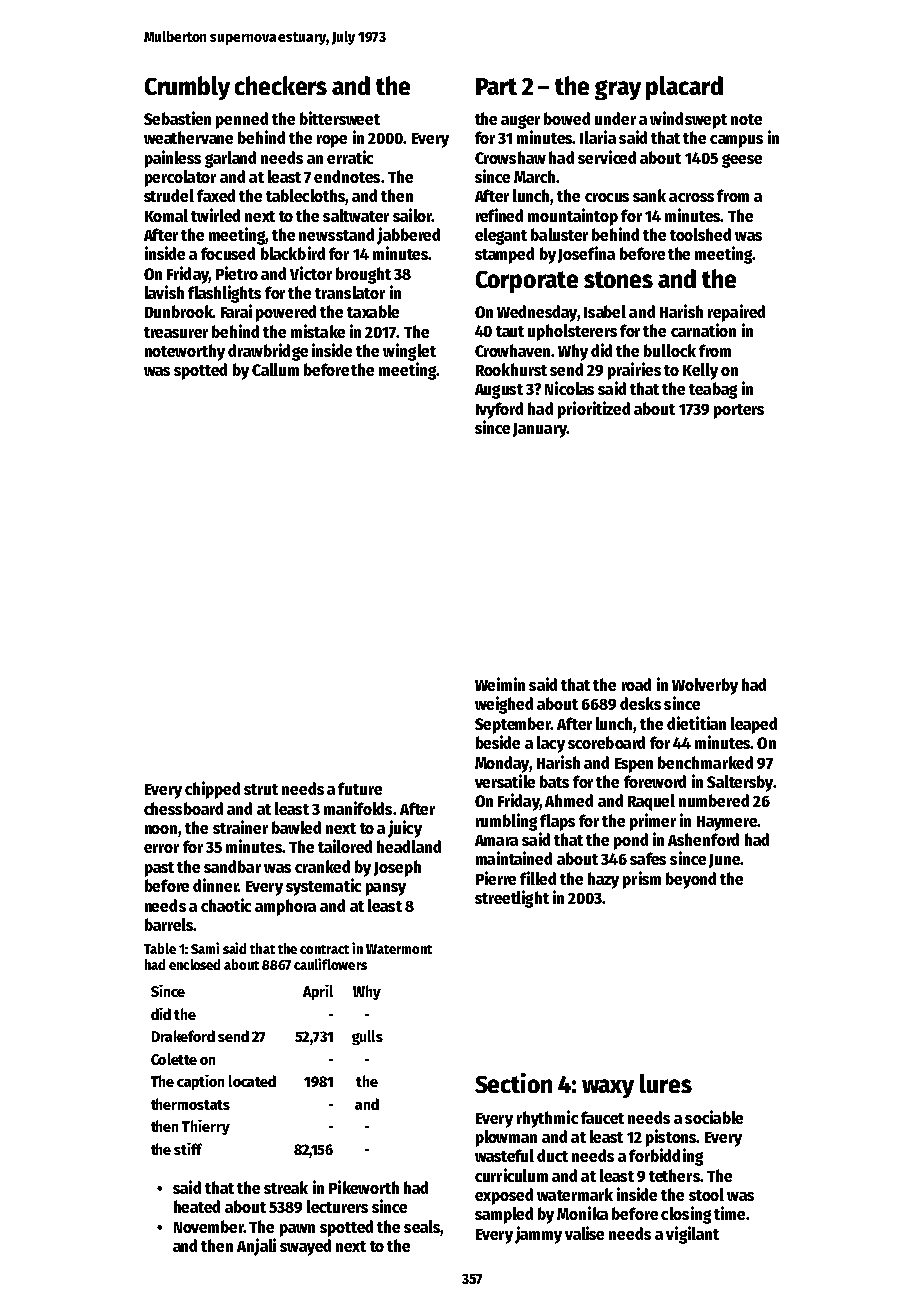 The width and height of the image is (924, 1314). What do you see at coordinates (275, 369) in the image?
I see `Callum` at bounding box center [275, 369].
